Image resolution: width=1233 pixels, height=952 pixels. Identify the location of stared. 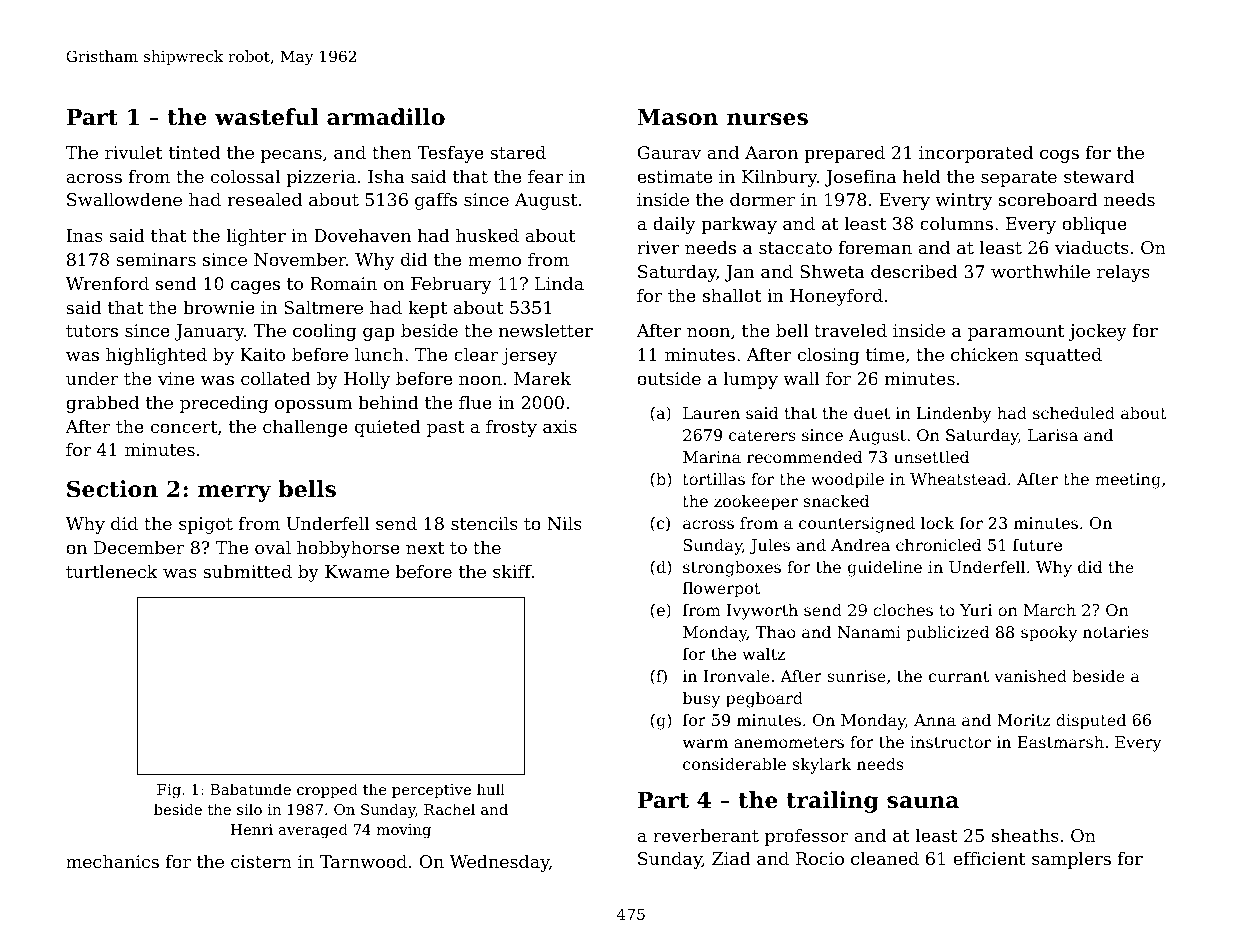
(518, 152).
